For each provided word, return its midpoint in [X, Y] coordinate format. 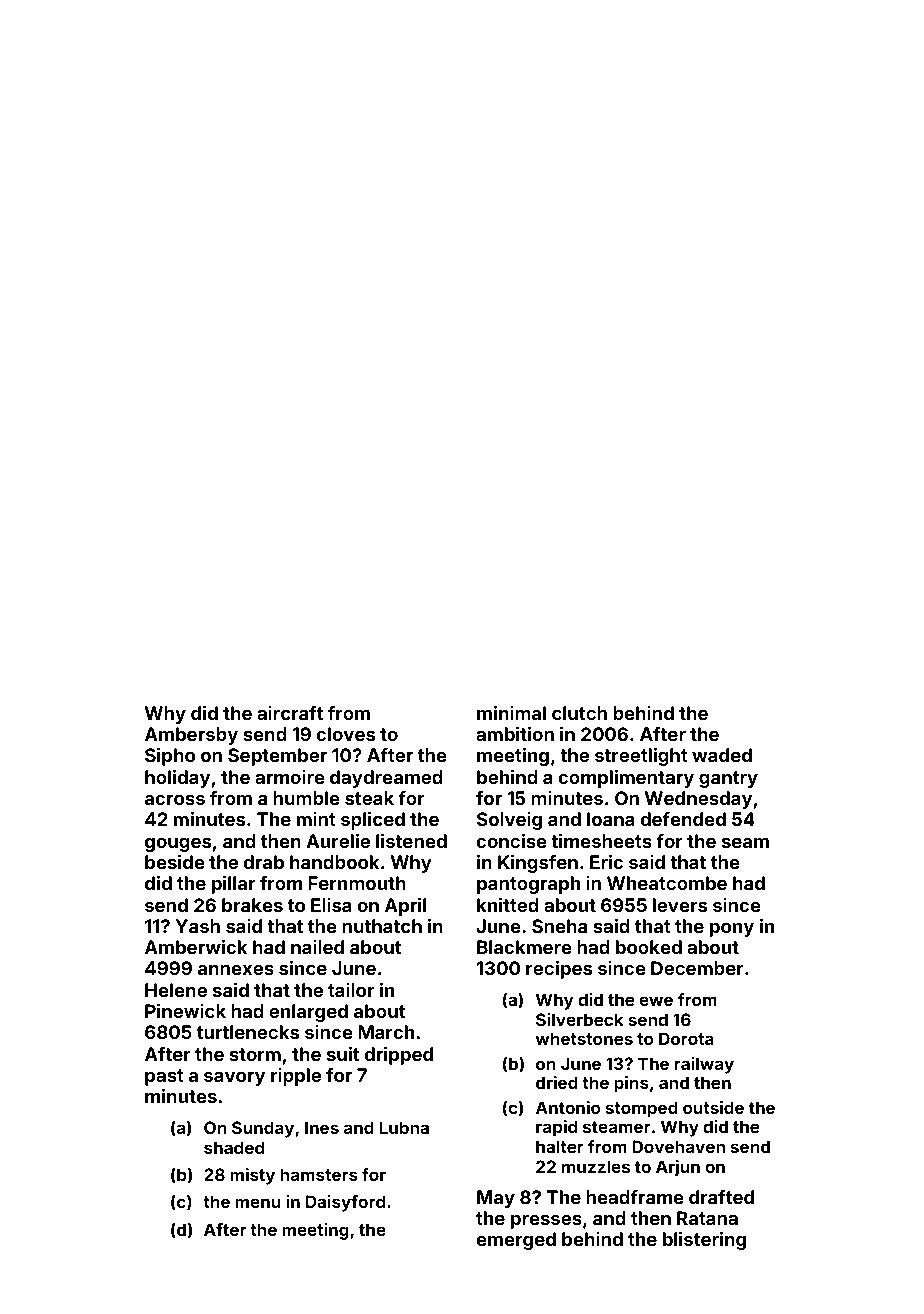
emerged [516, 1241]
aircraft [290, 713]
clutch [579, 713]
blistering [704, 1241]
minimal [511, 713]
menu [258, 1203]
